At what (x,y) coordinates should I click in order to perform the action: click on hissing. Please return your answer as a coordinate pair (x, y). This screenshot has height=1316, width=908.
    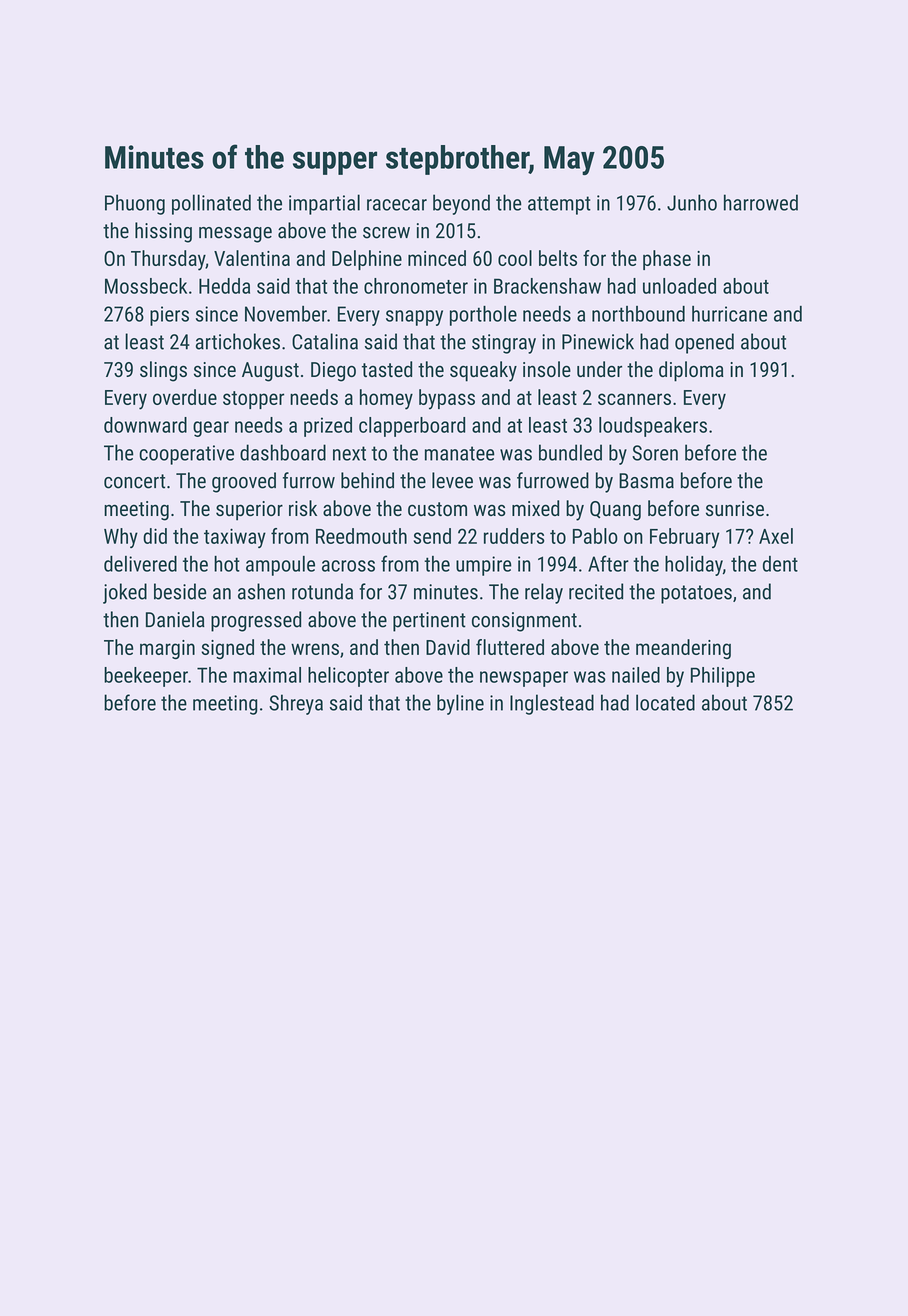
    Looking at the image, I should click on (163, 232).
